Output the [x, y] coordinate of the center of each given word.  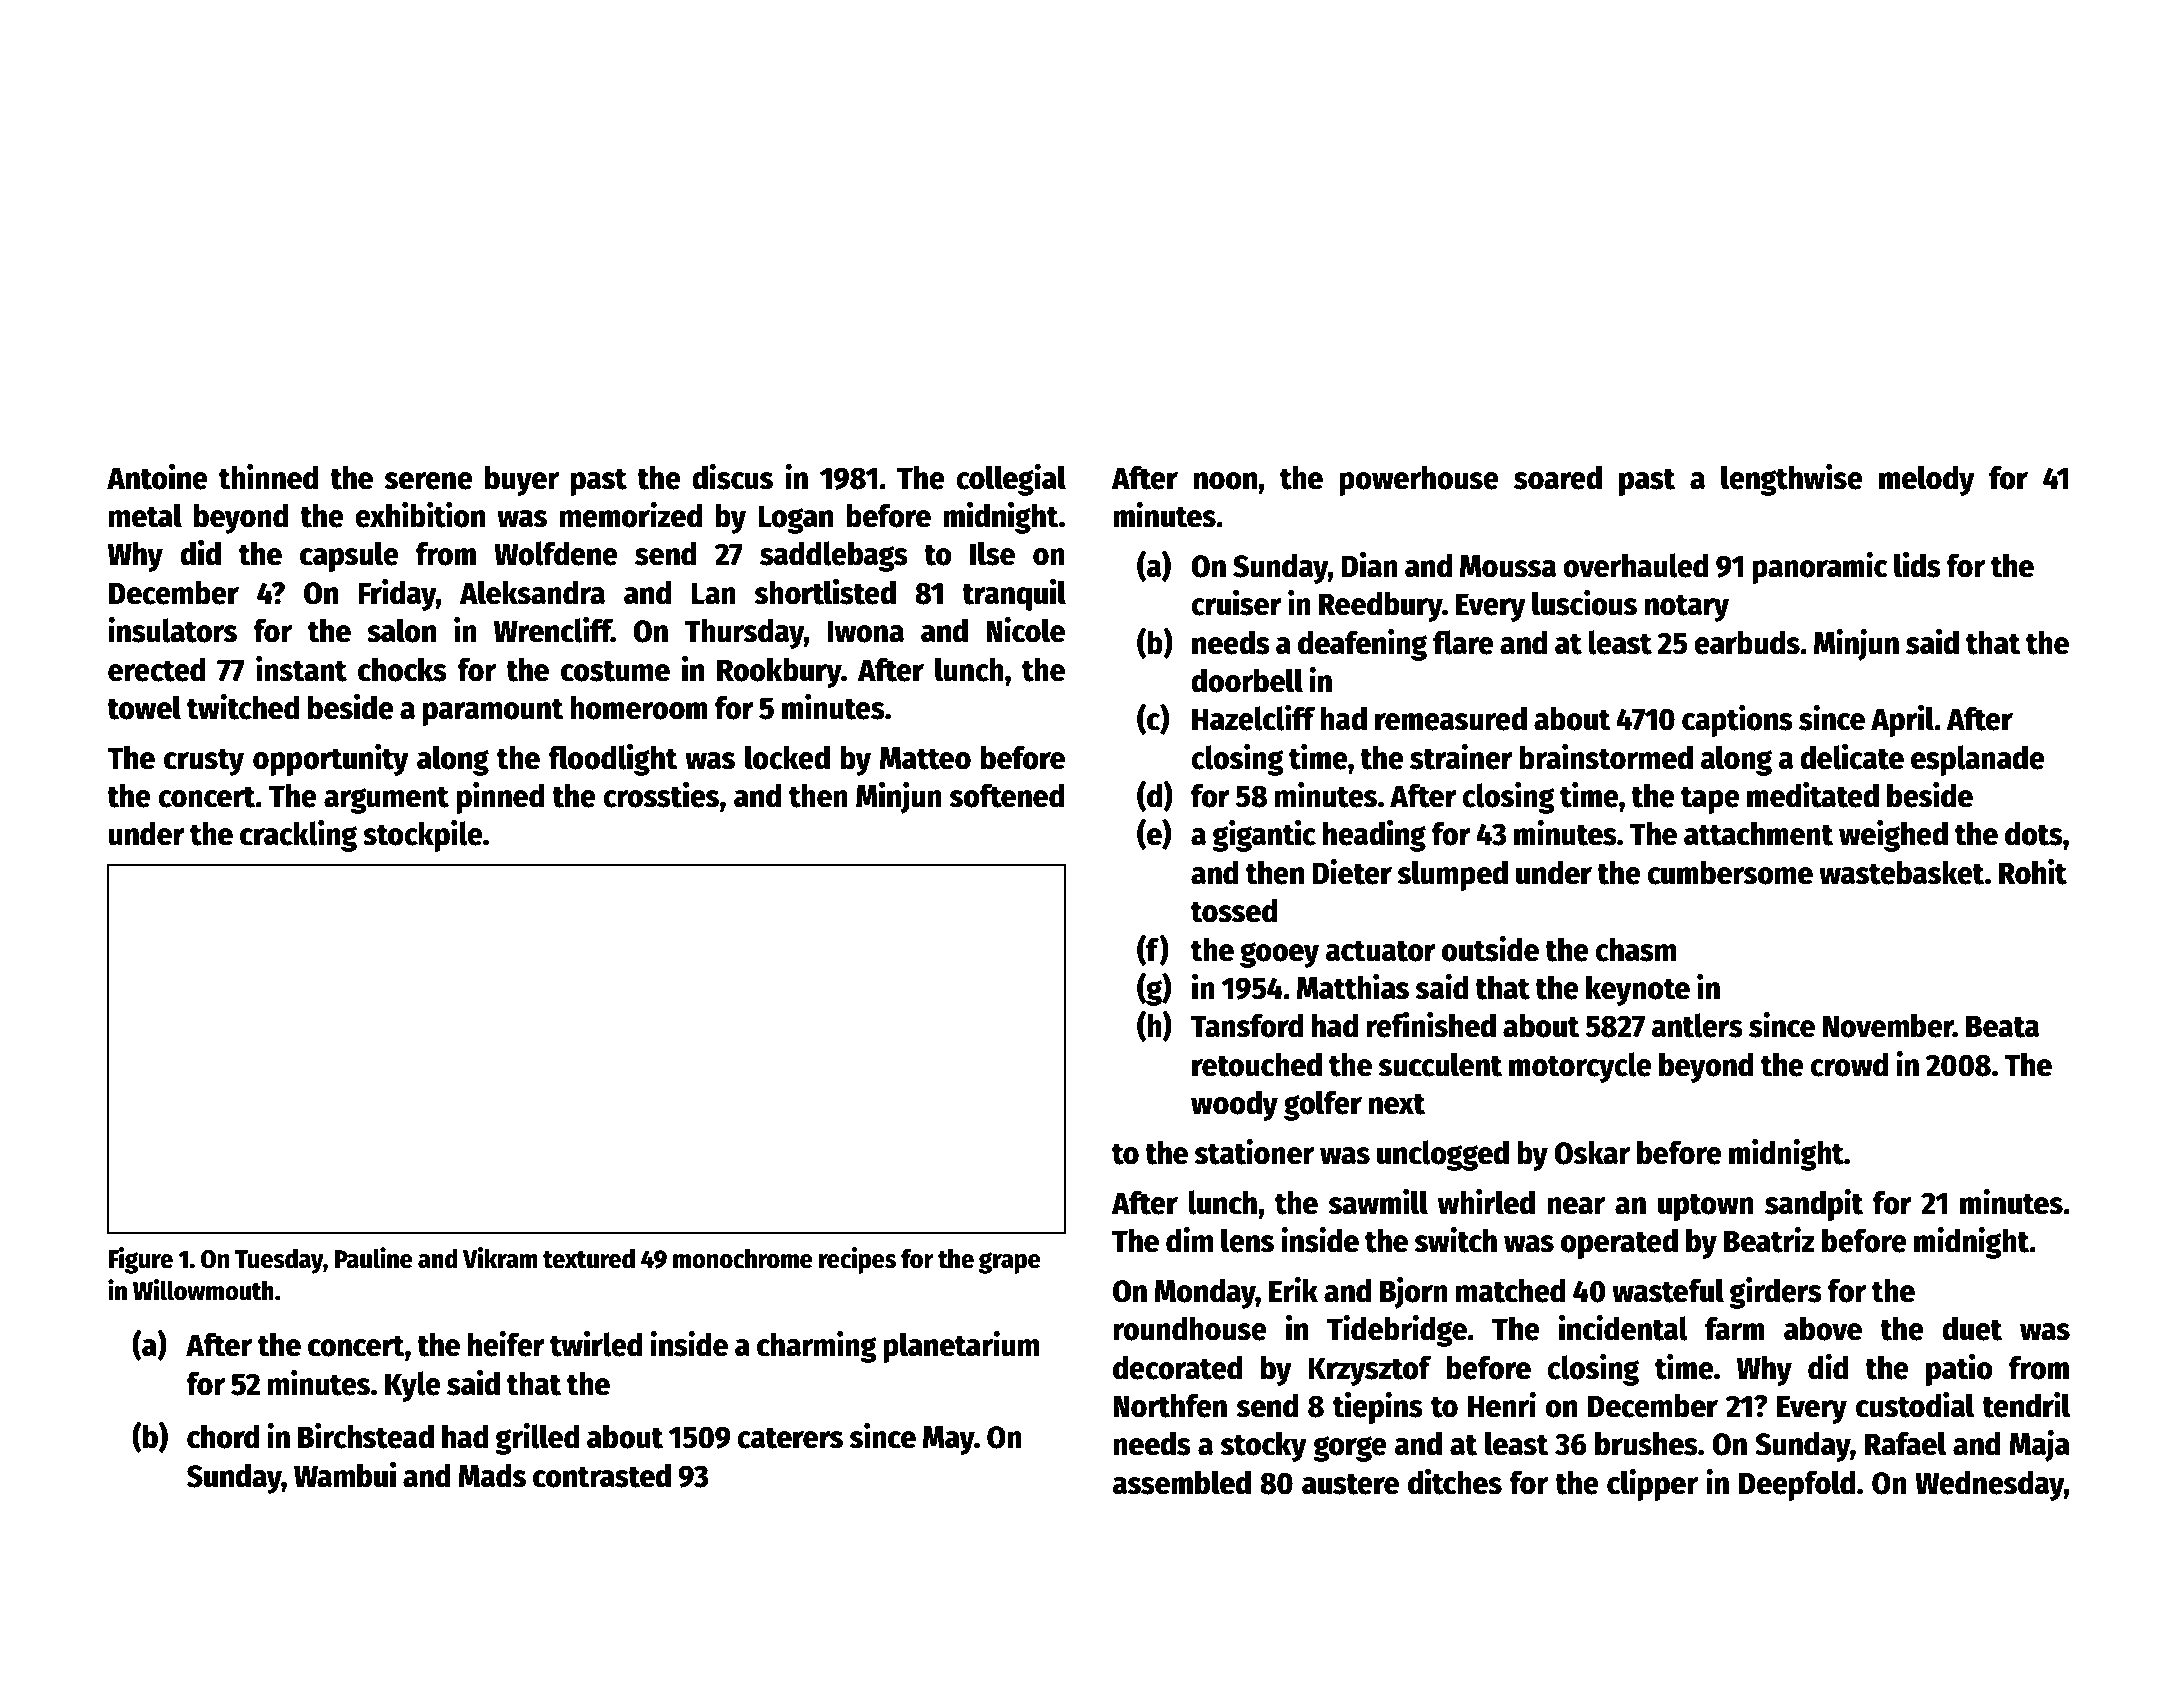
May [949, 1440]
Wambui [345, 1475]
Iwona [865, 631]
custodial [1915, 1405]
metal [145, 515]
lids [1917, 565]
